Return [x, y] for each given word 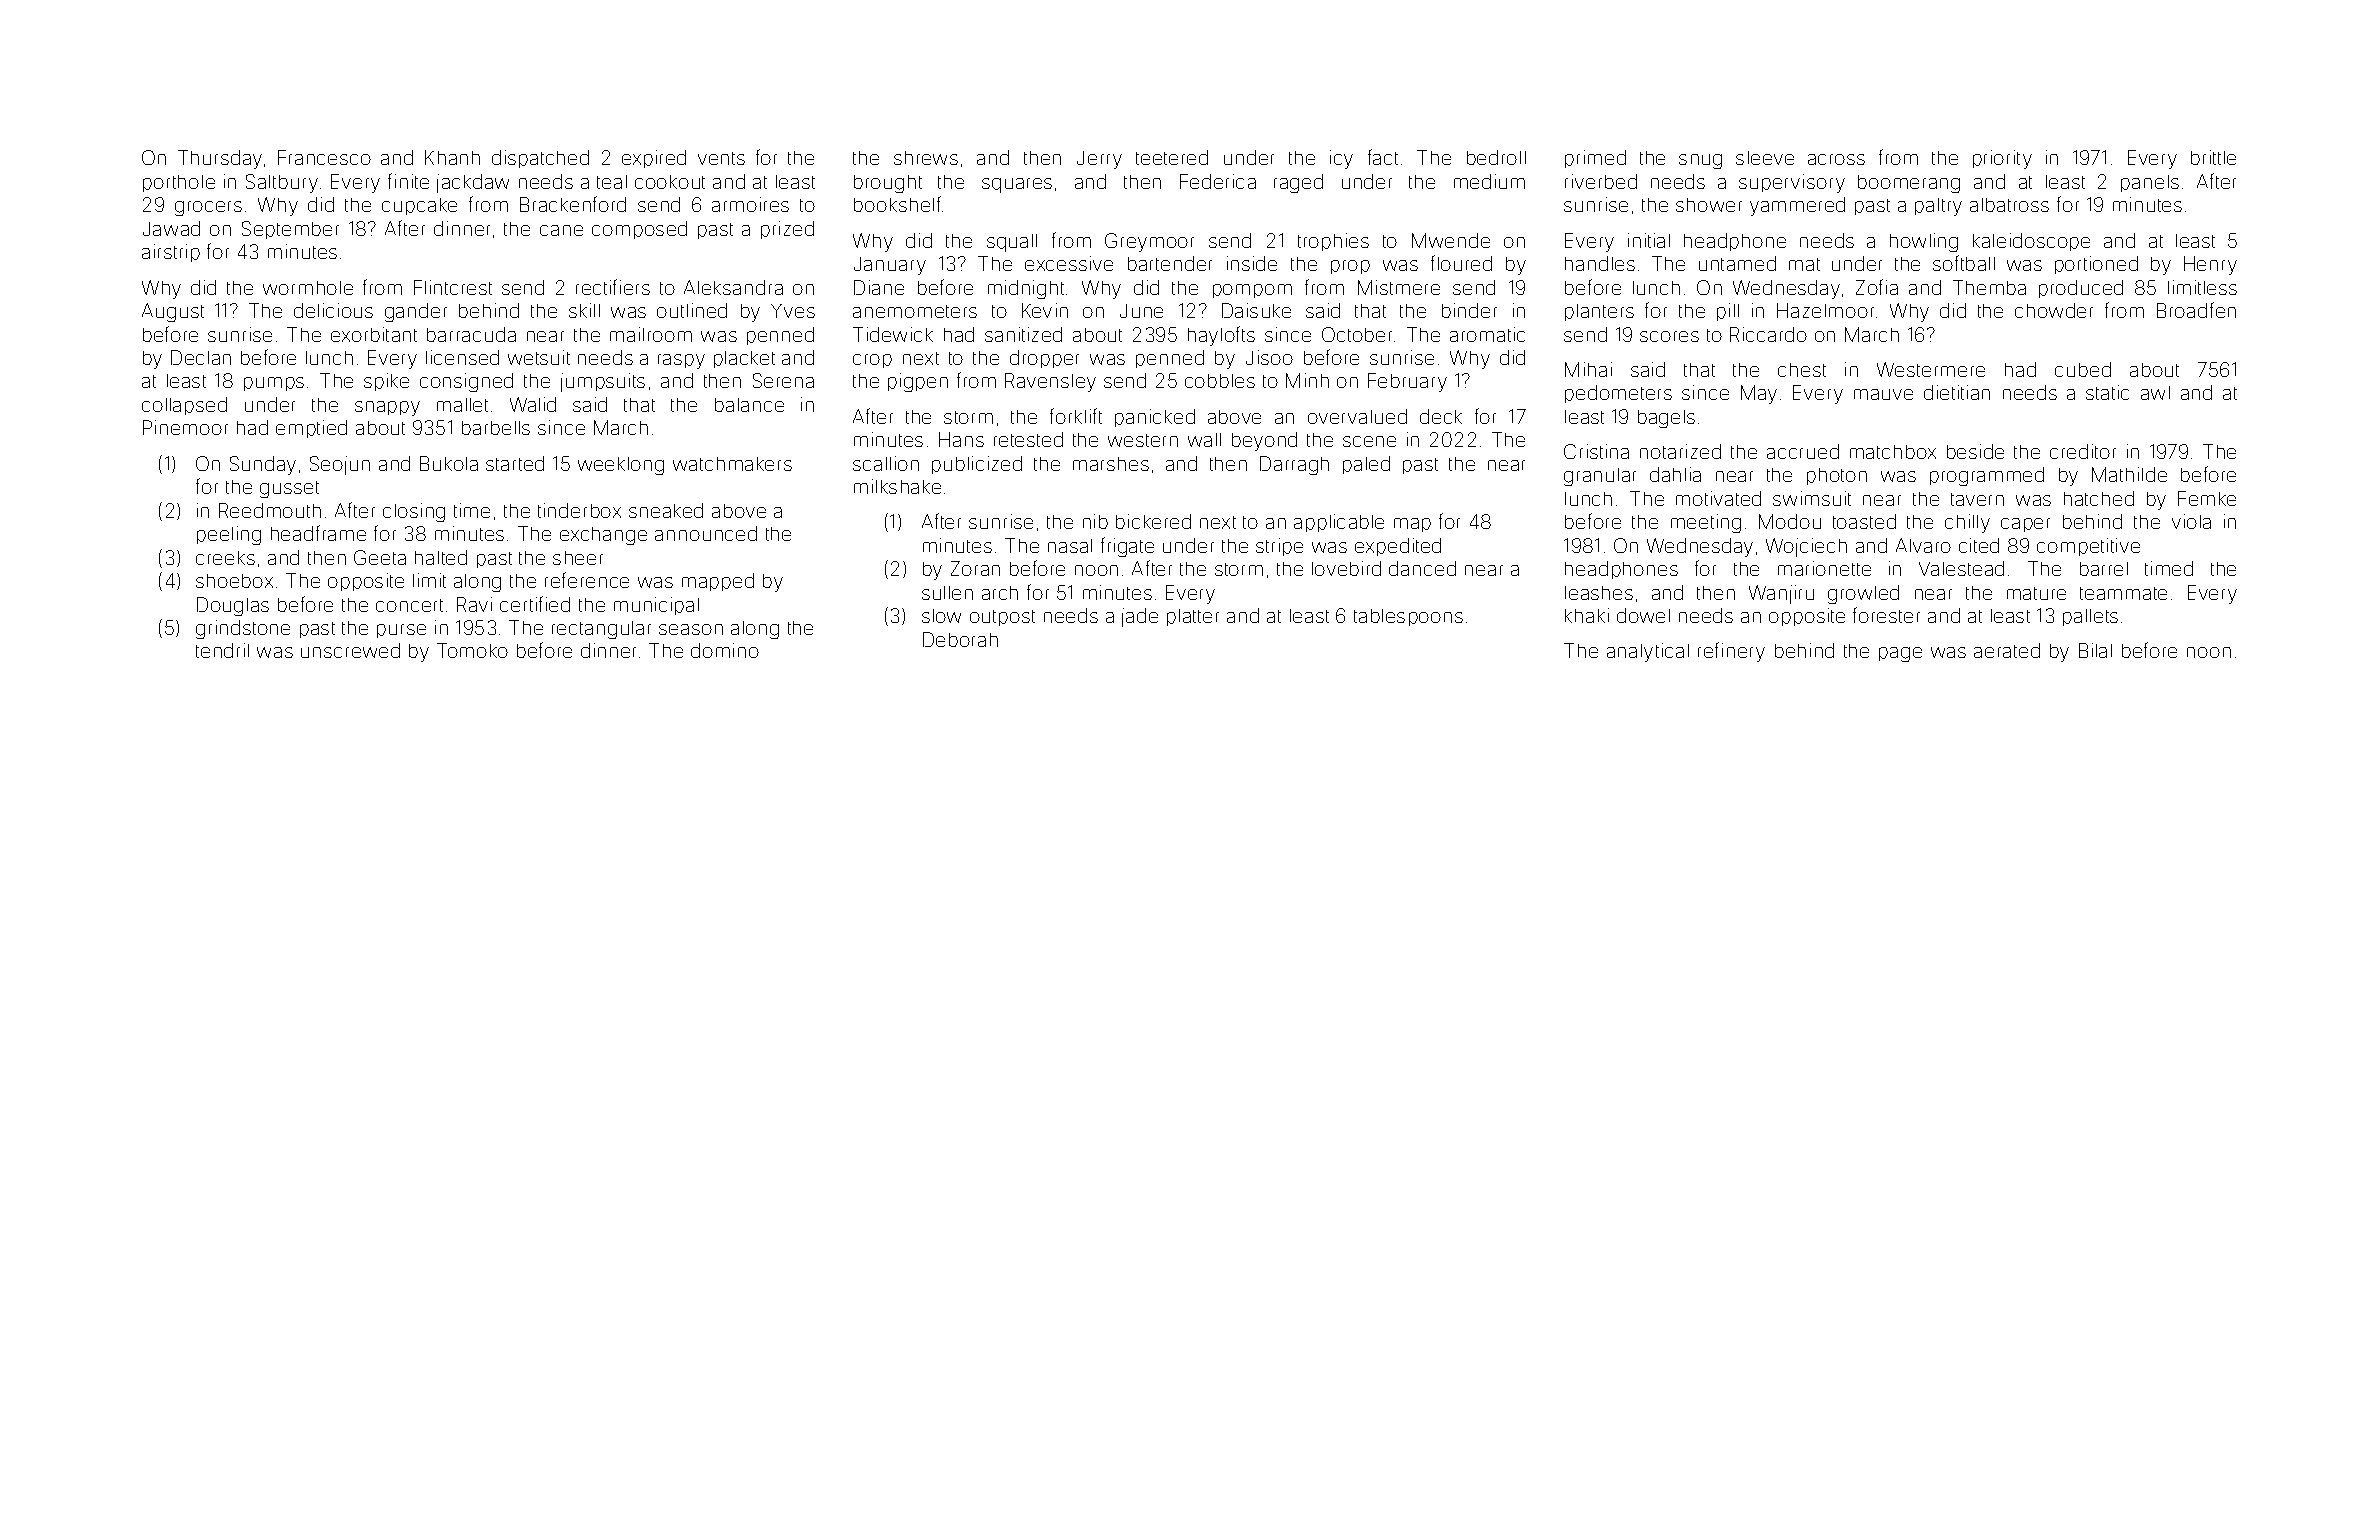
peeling [229, 535]
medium [1489, 181]
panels [2150, 183]
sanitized [1023, 334]
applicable [1339, 523]
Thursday [220, 159]
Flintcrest [453, 287]
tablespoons [1408, 617]
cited [1979, 545]
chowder [2054, 310]
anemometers [915, 311]
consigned [466, 382]
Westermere [1931, 369]
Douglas [233, 606]
